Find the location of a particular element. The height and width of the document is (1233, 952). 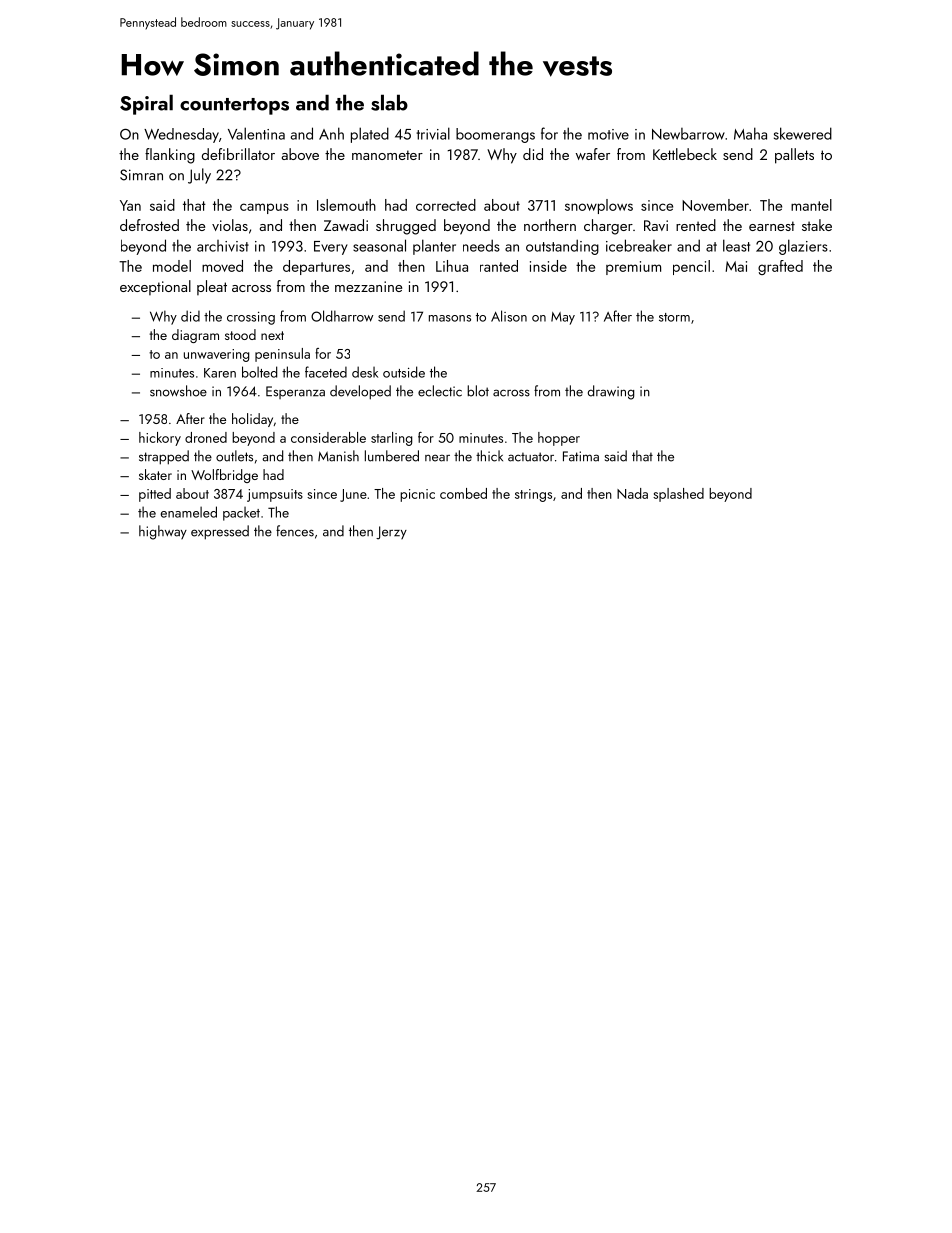

Zawadi is located at coordinates (346, 225).
